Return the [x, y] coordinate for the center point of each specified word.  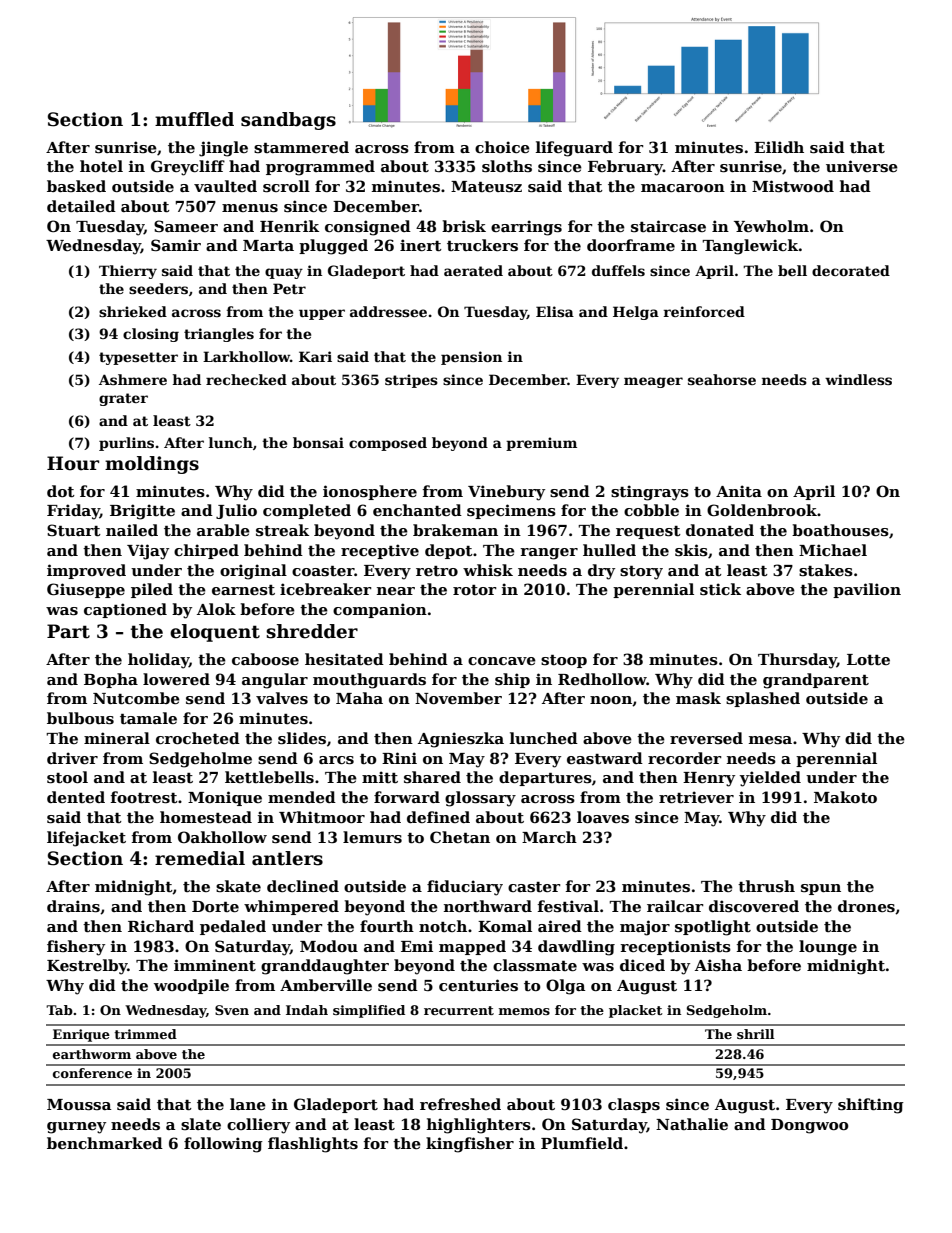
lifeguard [574, 149]
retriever [696, 797]
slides [302, 738]
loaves [603, 817]
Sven [232, 1010]
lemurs [372, 837]
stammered [301, 147]
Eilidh [779, 147]
